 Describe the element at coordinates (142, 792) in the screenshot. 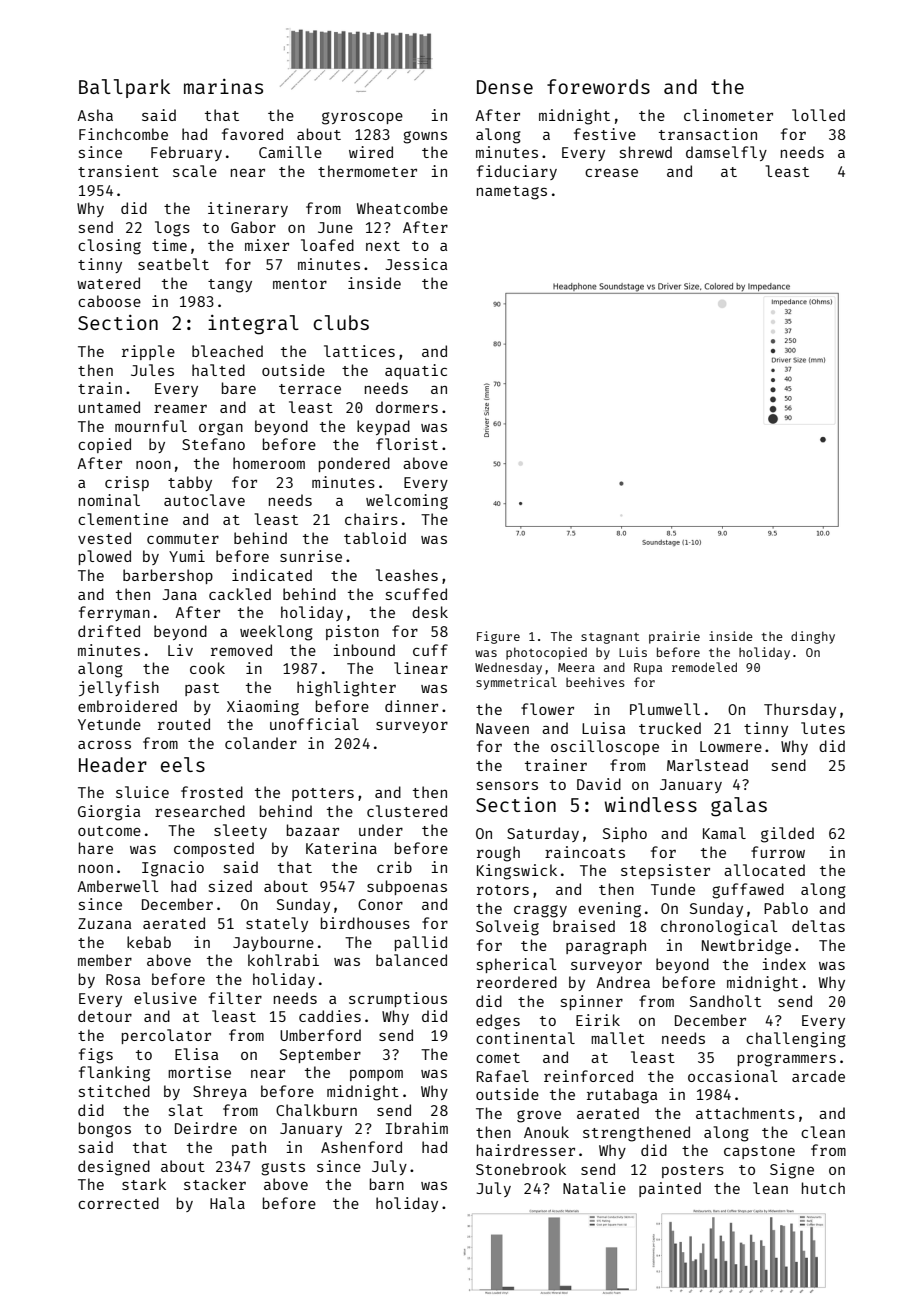

I see `sluice` at that location.
